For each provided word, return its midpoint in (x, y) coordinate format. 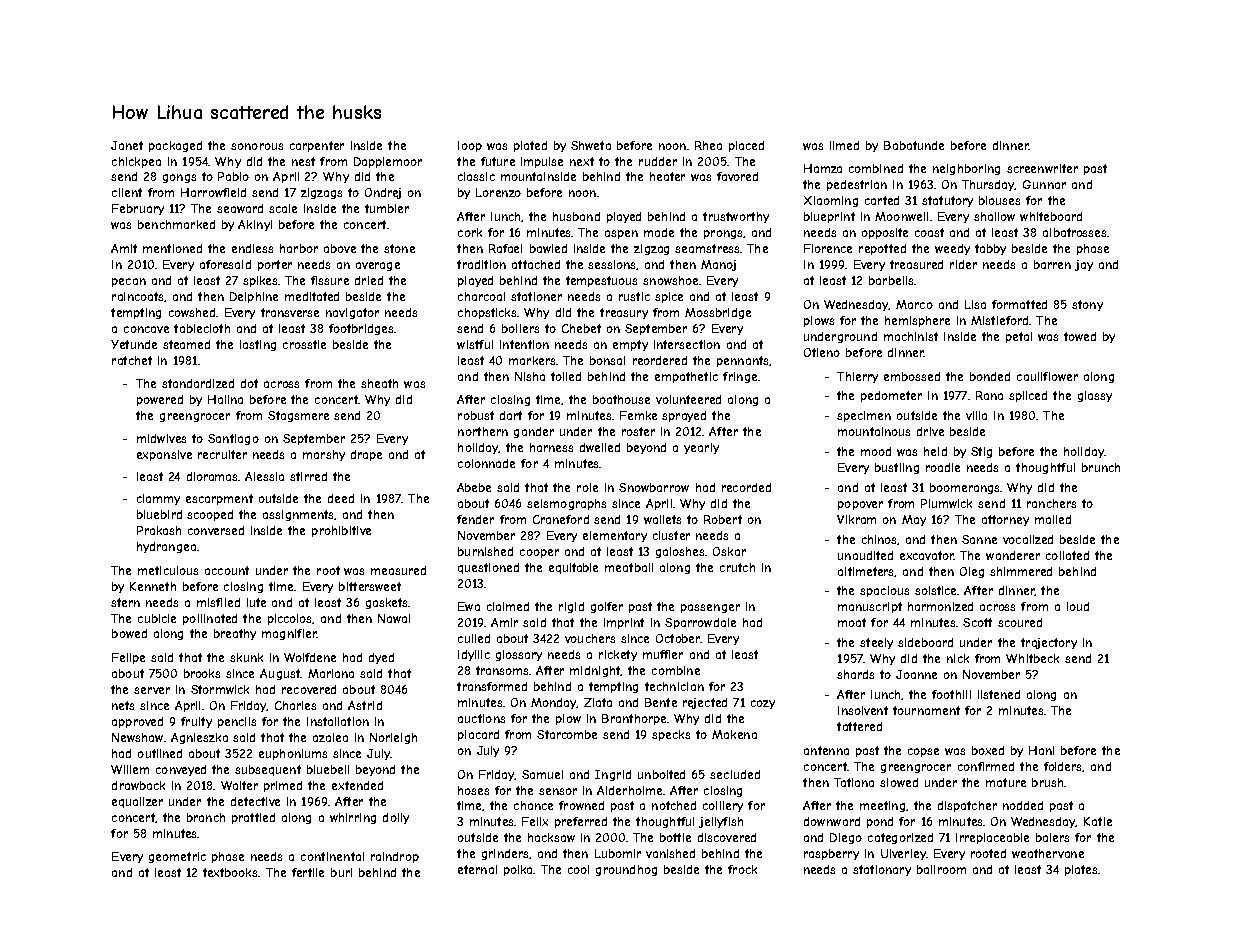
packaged (175, 146)
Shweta (591, 145)
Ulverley (903, 854)
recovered (309, 689)
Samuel (542, 774)
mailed (1053, 519)
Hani (1041, 750)
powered (160, 400)
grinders (505, 854)
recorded (746, 487)
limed (844, 145)
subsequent (268, 770)
